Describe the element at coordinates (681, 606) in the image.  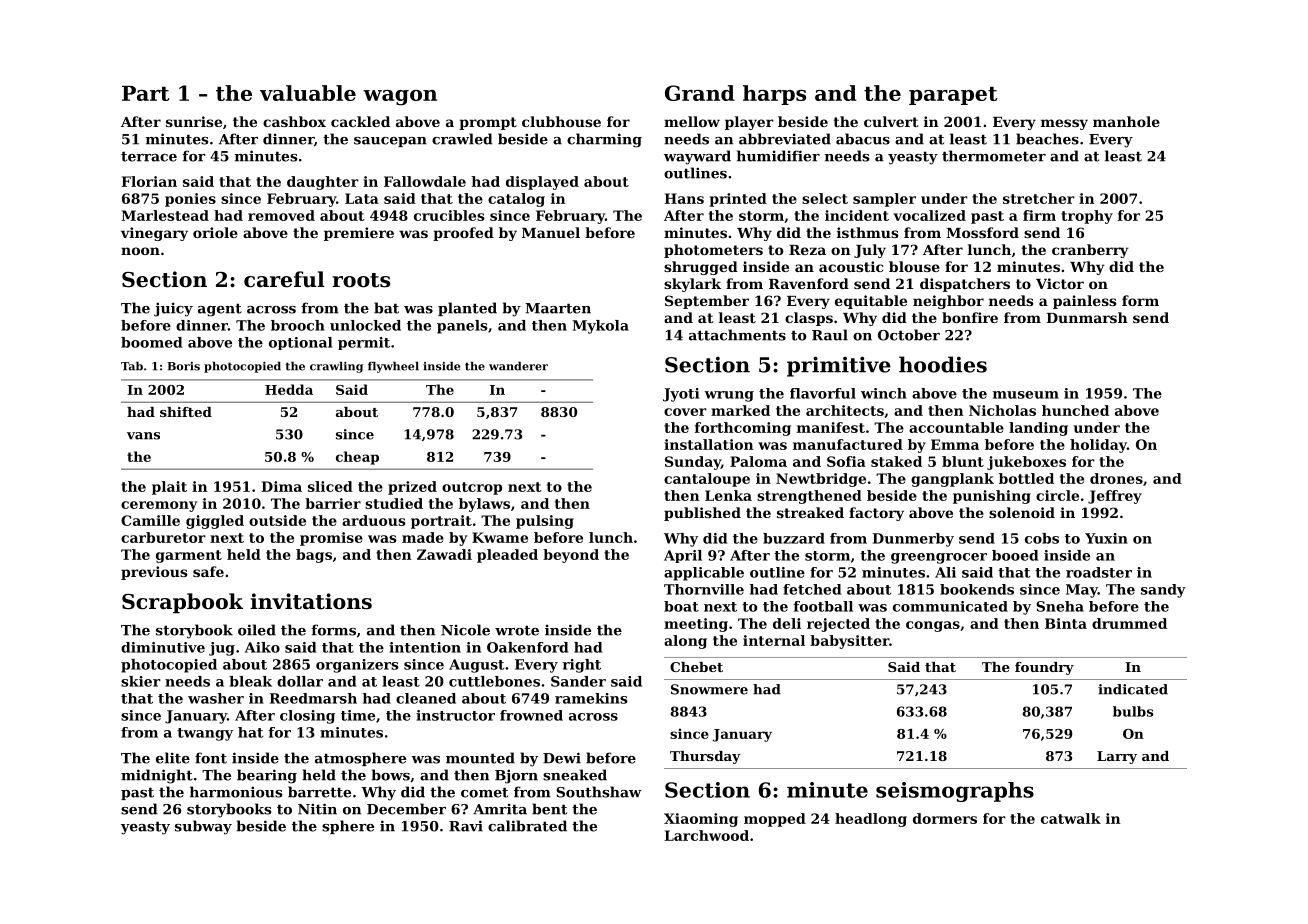
I see `boat` at that location.
